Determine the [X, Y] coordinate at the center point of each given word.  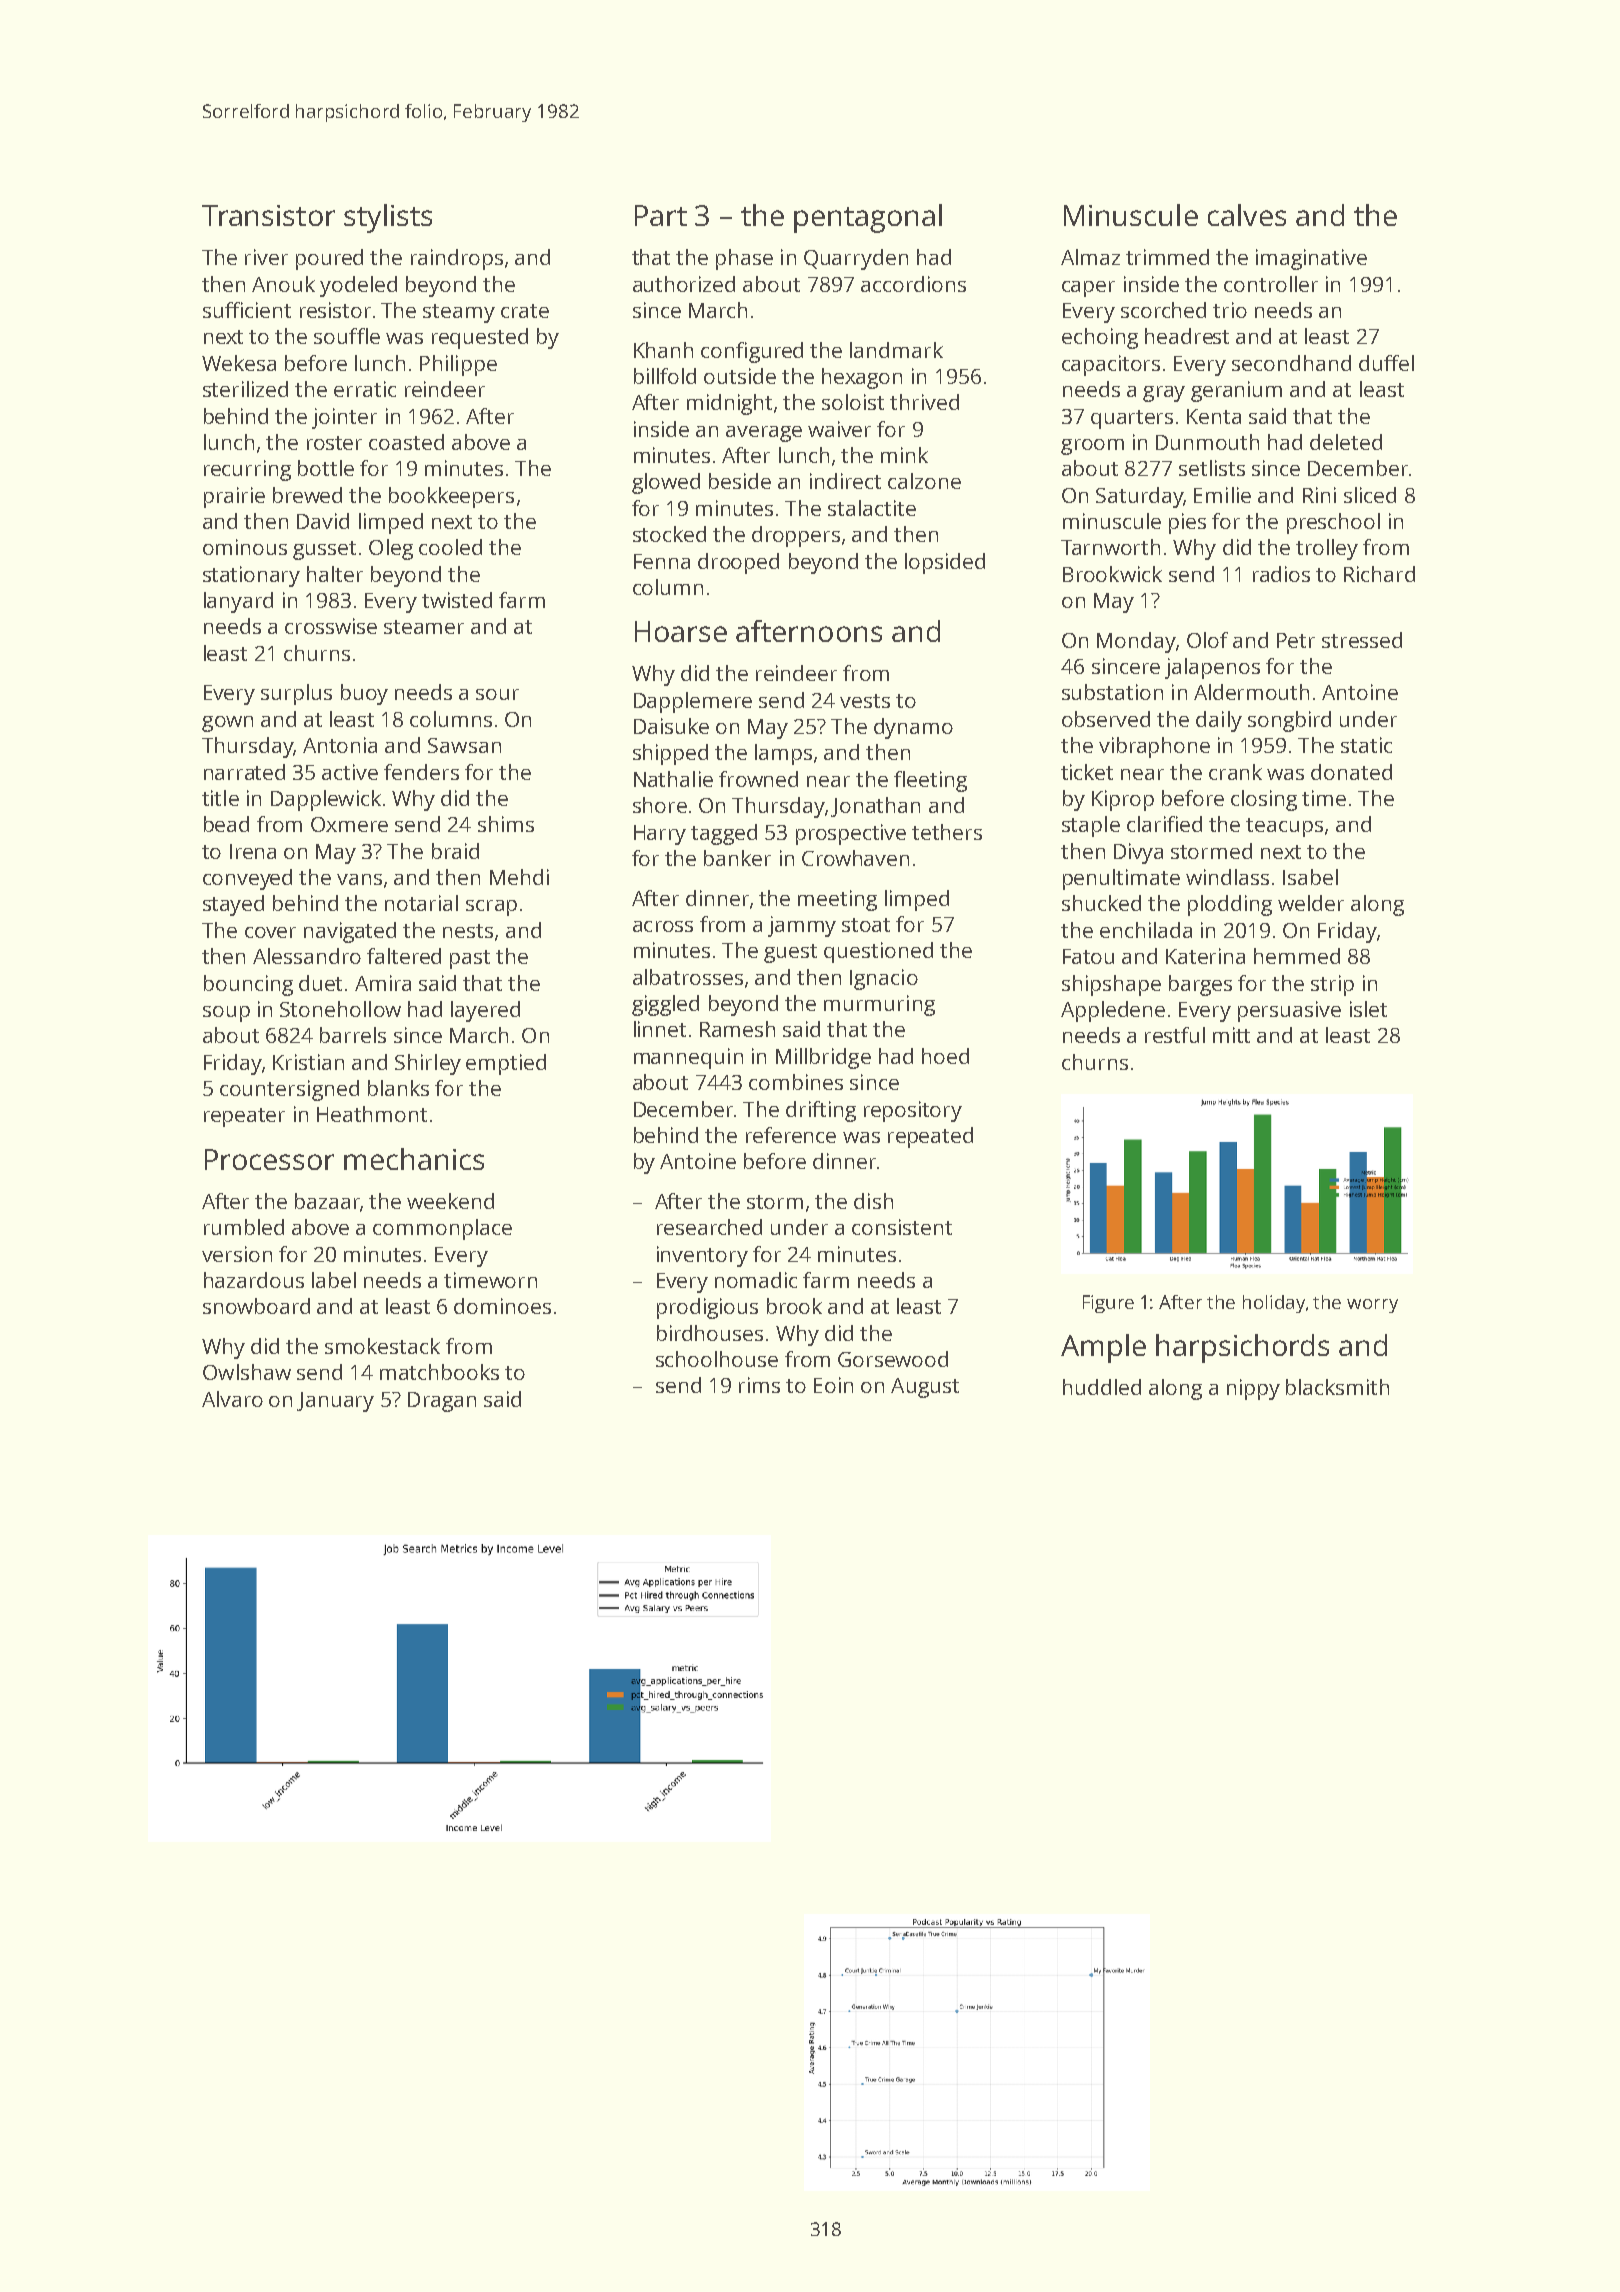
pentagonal [868, 218]
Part [661, 215]
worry [1372, 1306]
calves [1247, 215]
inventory [702, 1256]
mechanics [414, 1159]
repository [913, 1111]
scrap [491, 908]
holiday [1274, 1304]
